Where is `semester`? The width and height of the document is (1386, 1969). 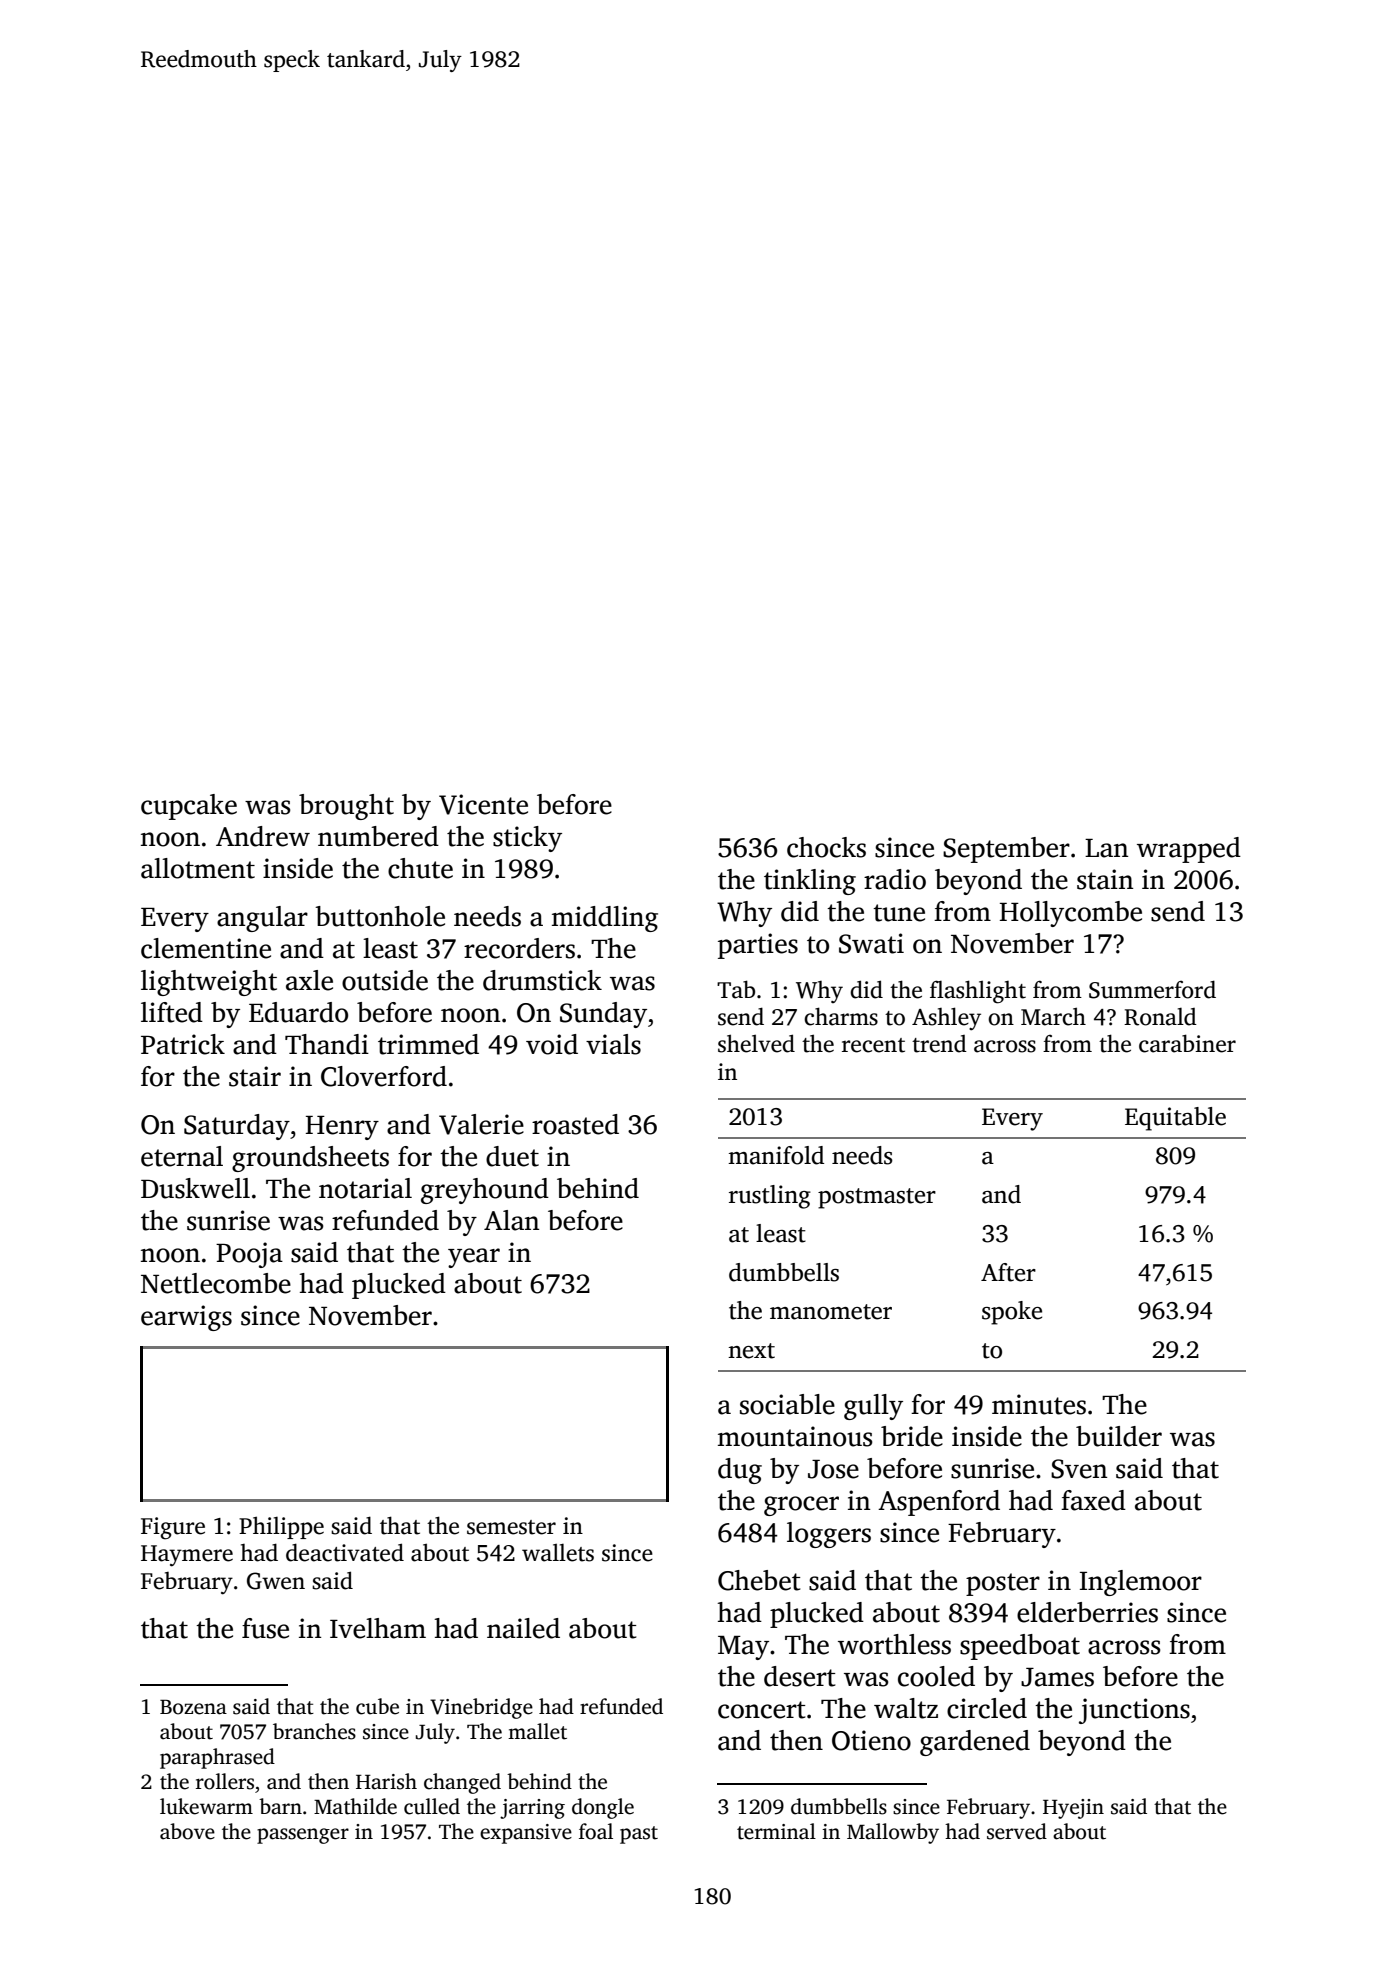
semester is located at coordinates (511, 1527).
